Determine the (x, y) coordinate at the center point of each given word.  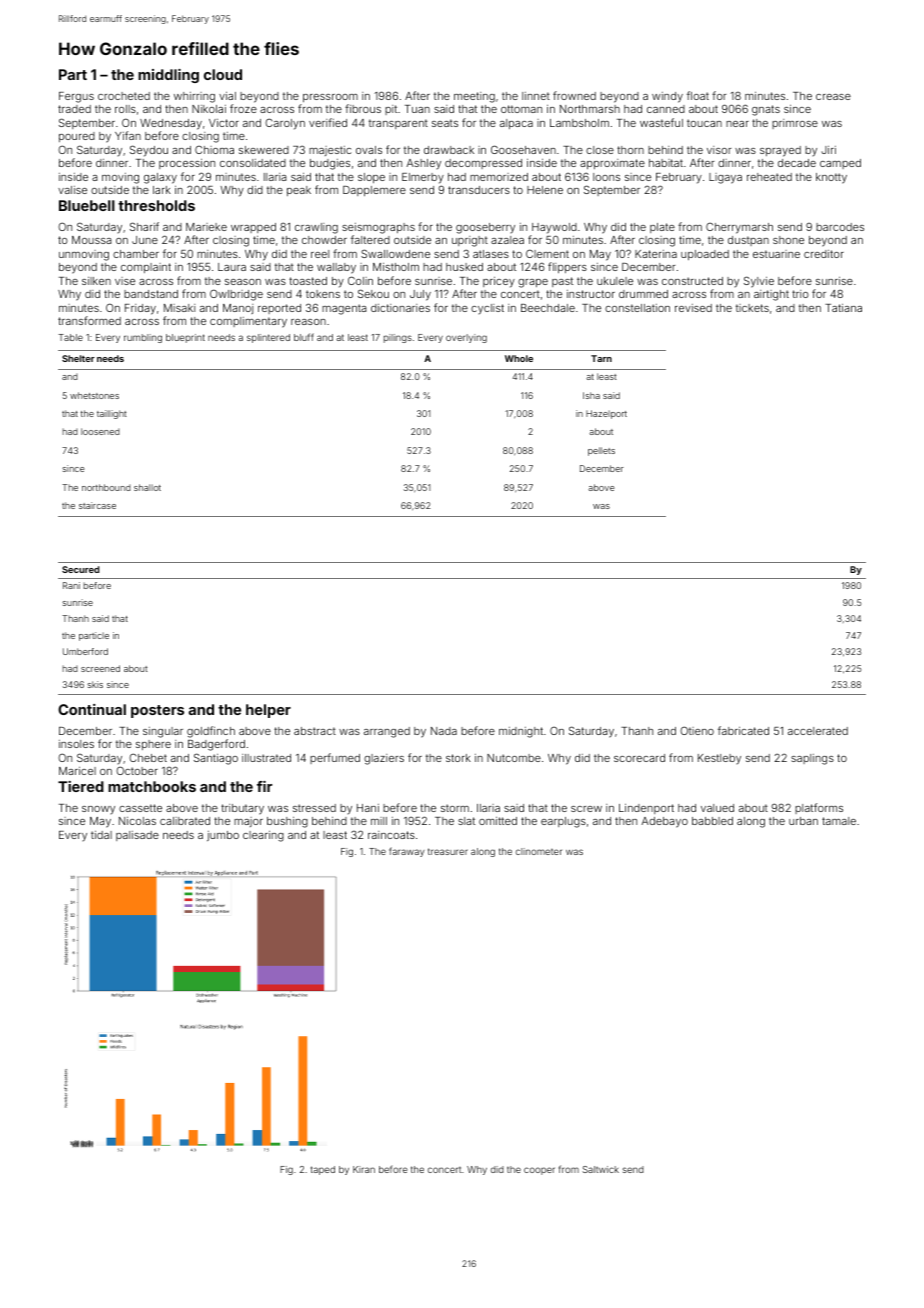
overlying (466, 338)
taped (323, 1170)
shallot (147, 487)
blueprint (185, 338)
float (698, 95)
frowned (574, 95)
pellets (601, 451)
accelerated (818, 731)
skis (95, 684)
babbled (712, 821)
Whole (519, 358)
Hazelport (606, 414)
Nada (444, 731)
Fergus (76, 97)
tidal (101, 835)
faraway (407, 852)
